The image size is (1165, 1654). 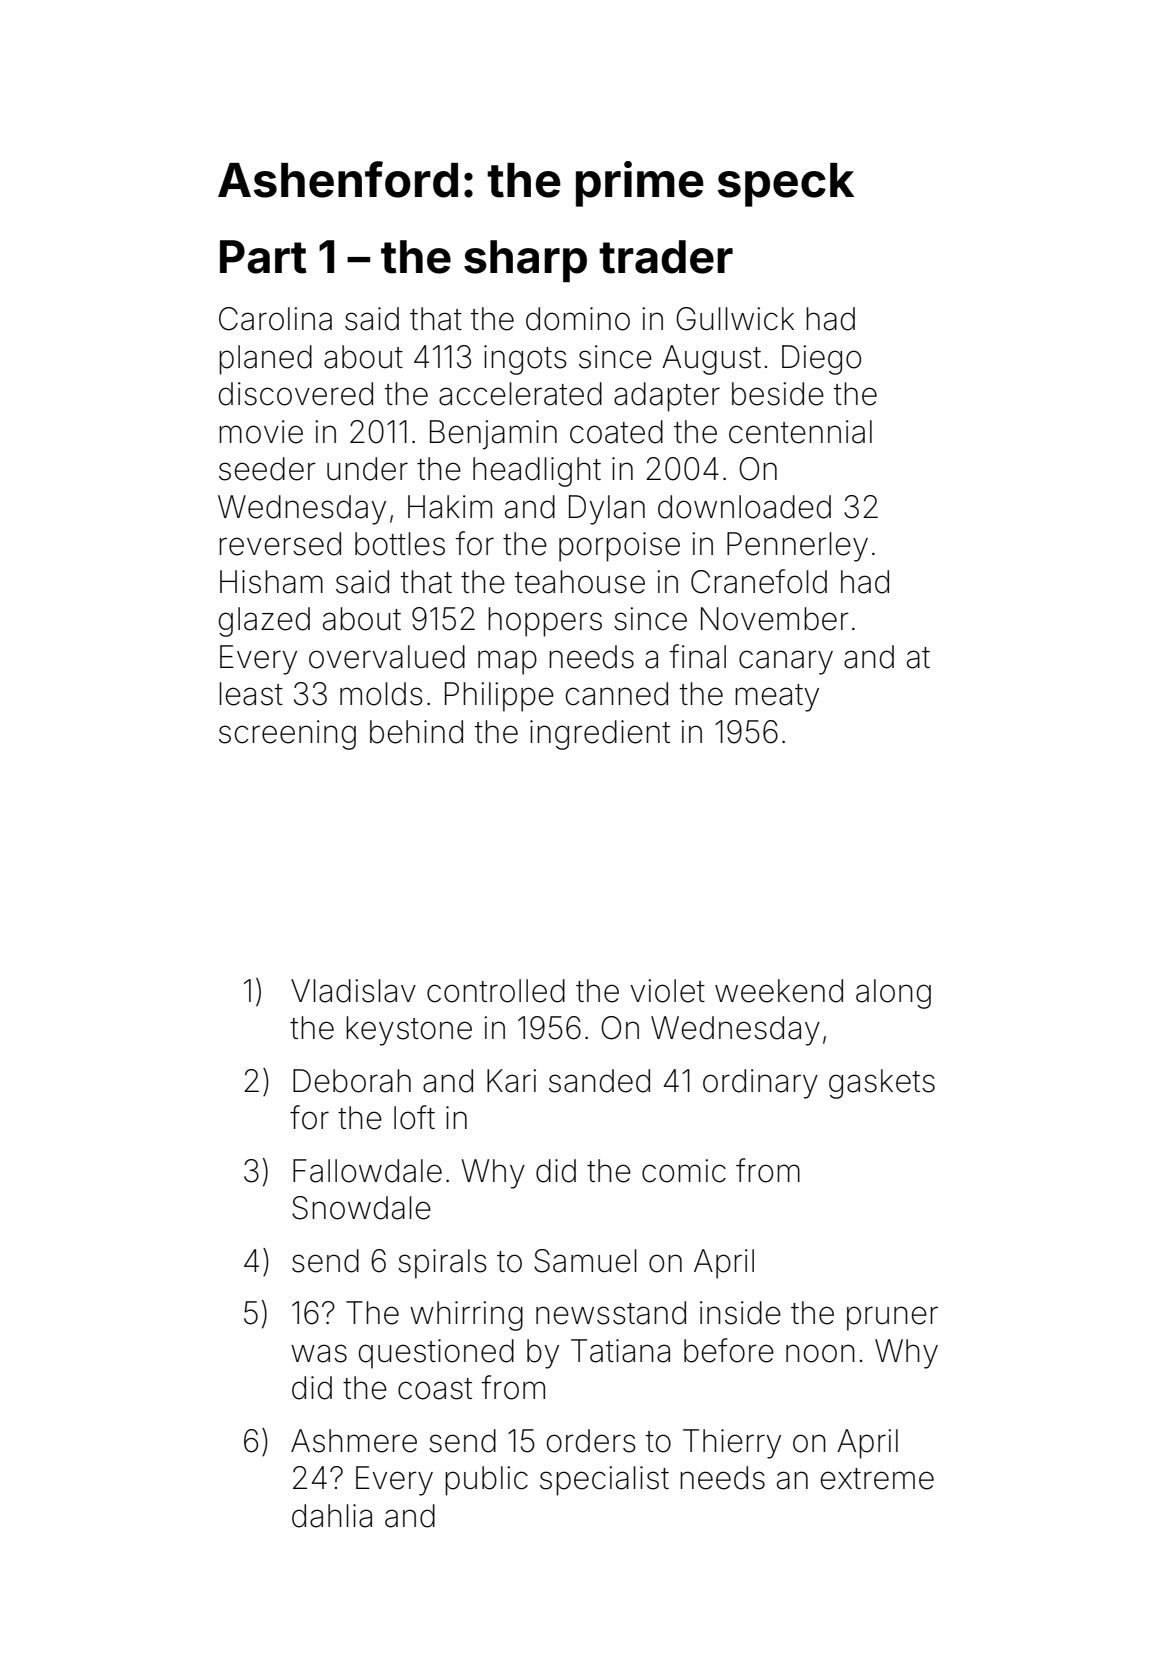 What do you see at coordinates (892, 1318) in the screenshot?
I see `pruner` at bounding box center [892, 1318].
